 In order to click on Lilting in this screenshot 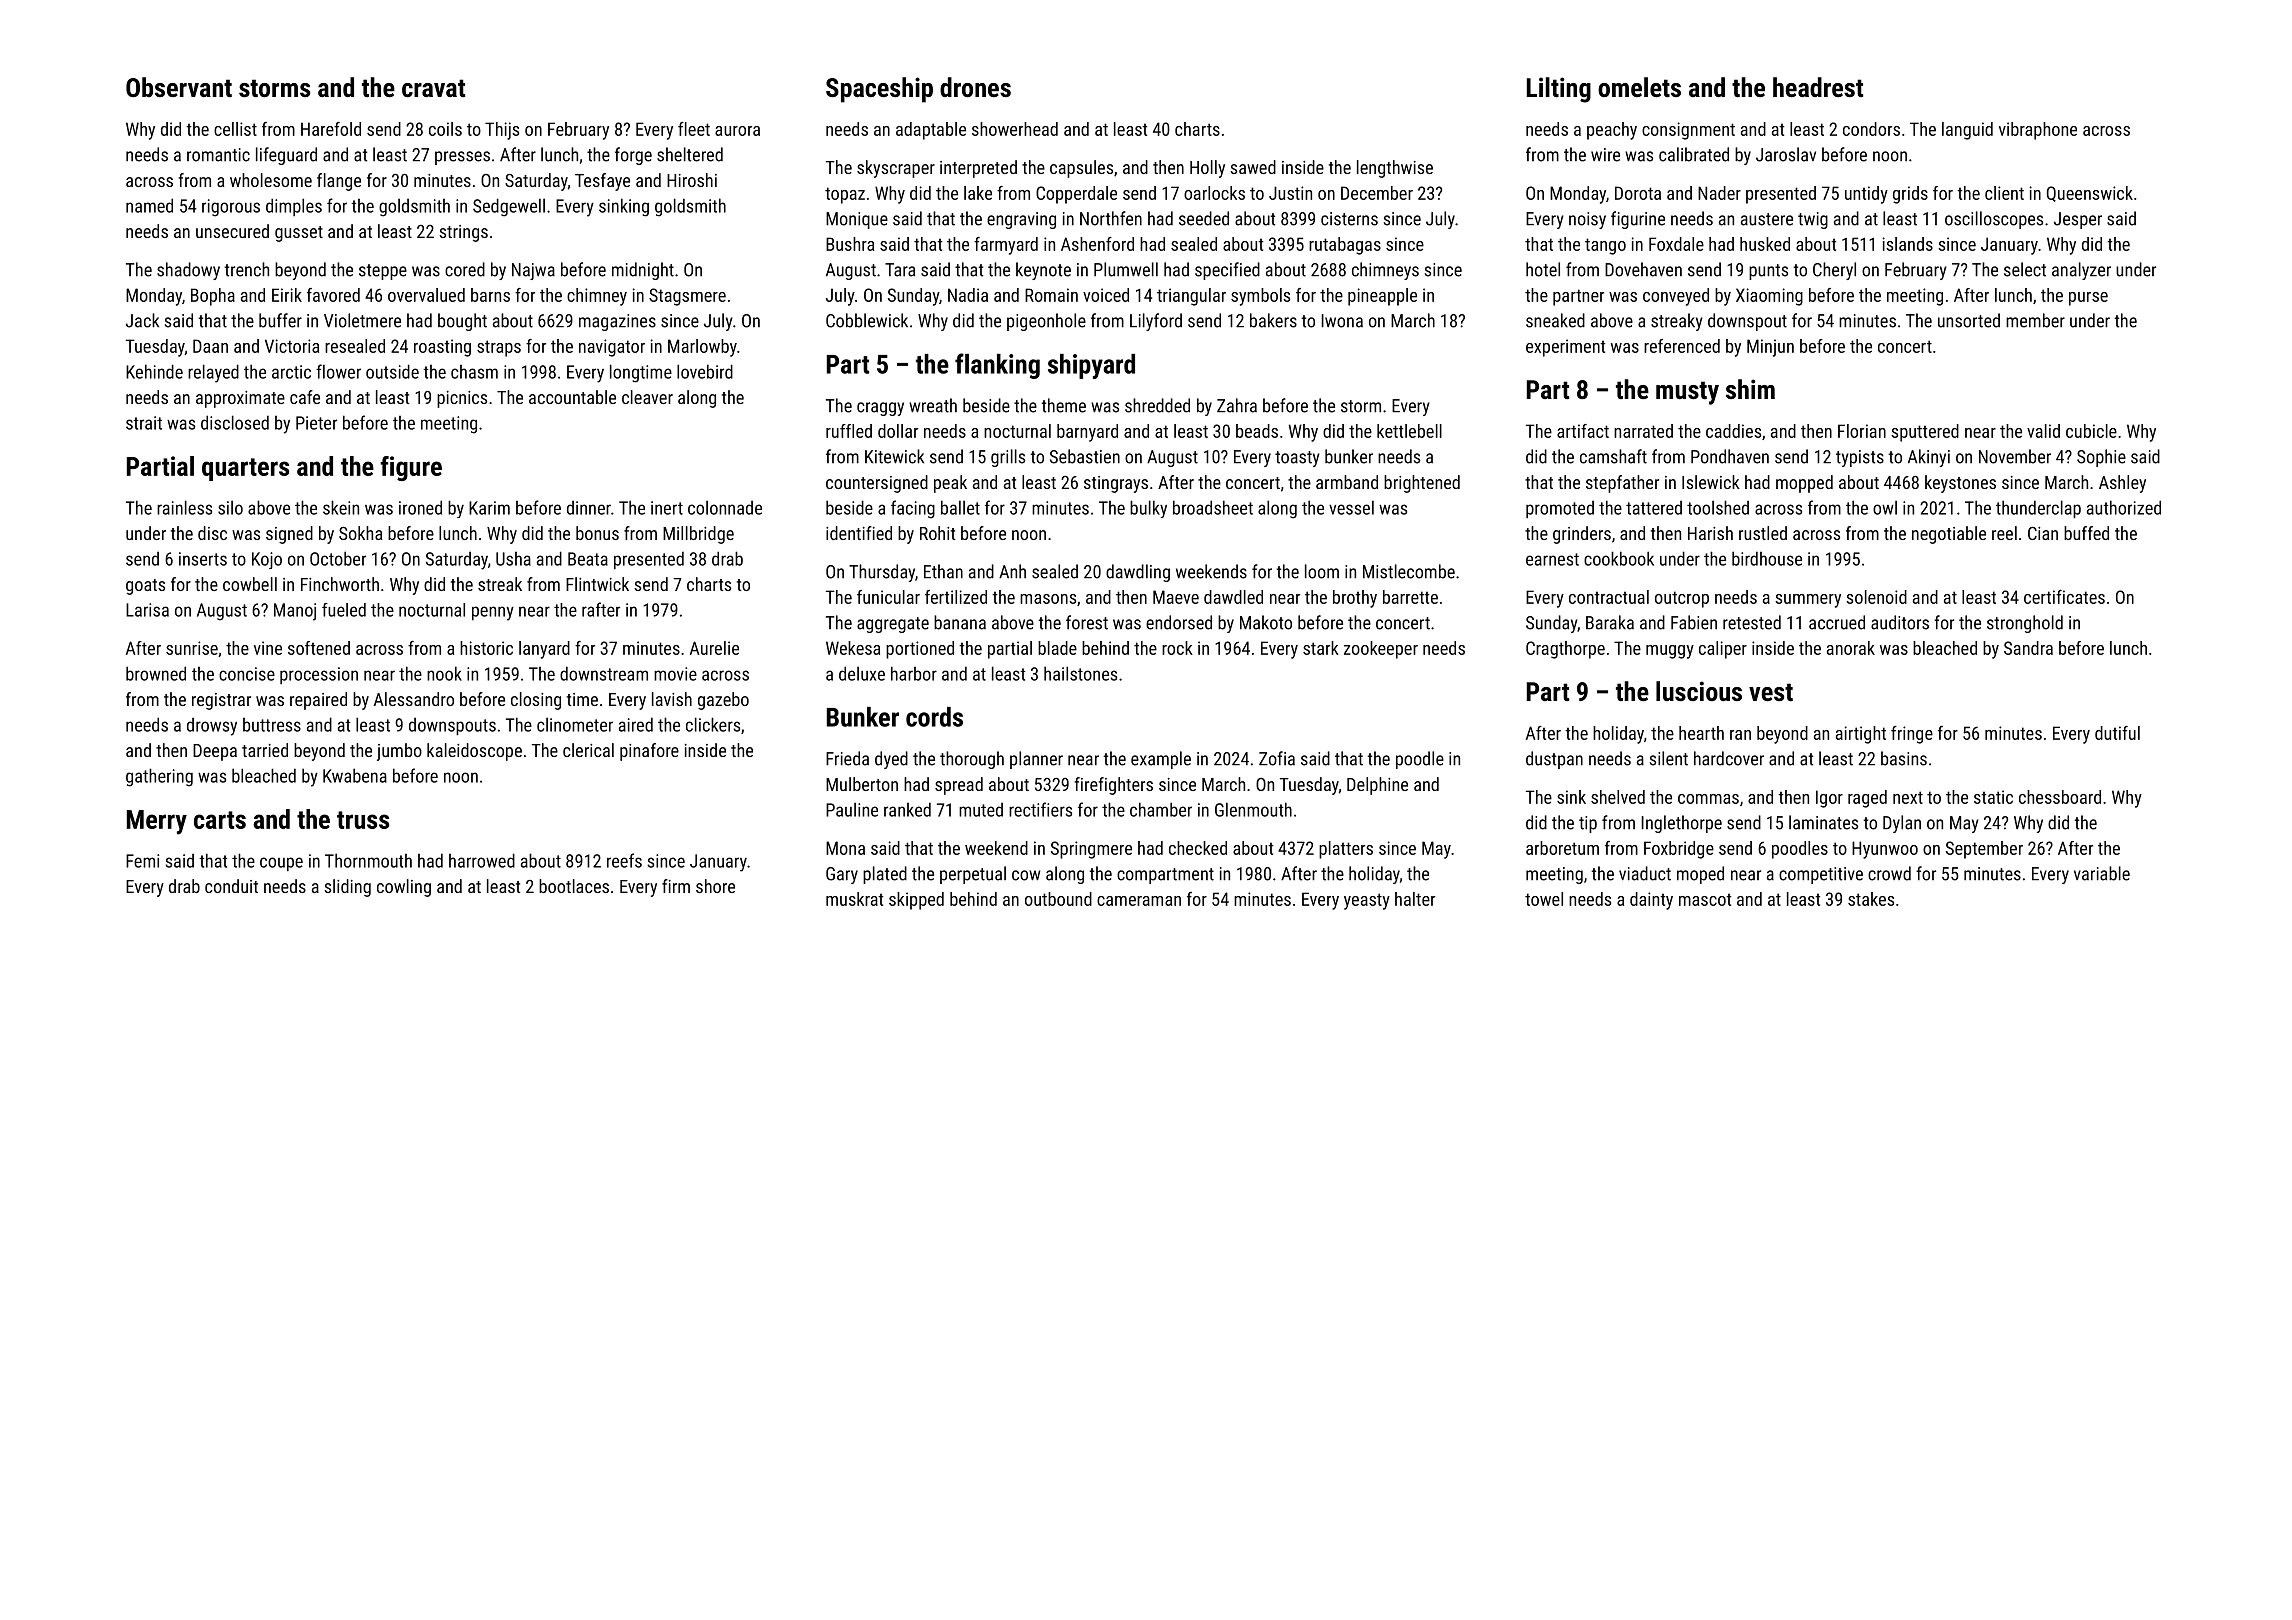, I will do `click(1559, 90)`.
